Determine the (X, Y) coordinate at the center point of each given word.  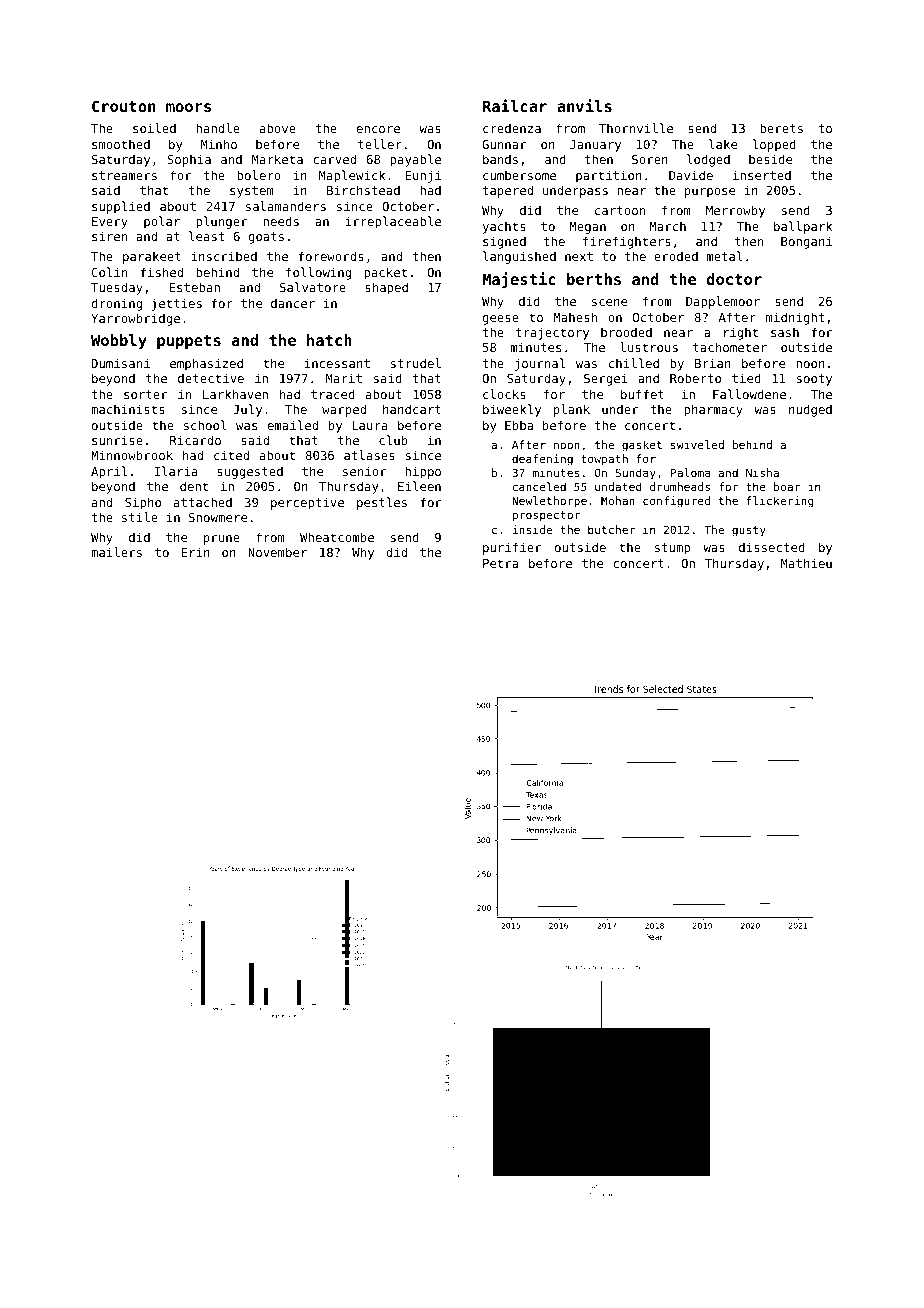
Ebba (519, 425)
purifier (512, 548)
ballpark (803, 227)
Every (110, 223)
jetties (177, 304)
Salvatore (313, 287)
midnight (795, 318)
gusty (749, 531)
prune (222, 540)
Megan (588, 228)
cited (231, 455)
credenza (512, 128)
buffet (642, 394)
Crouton (123, 106)
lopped (774, 145)
